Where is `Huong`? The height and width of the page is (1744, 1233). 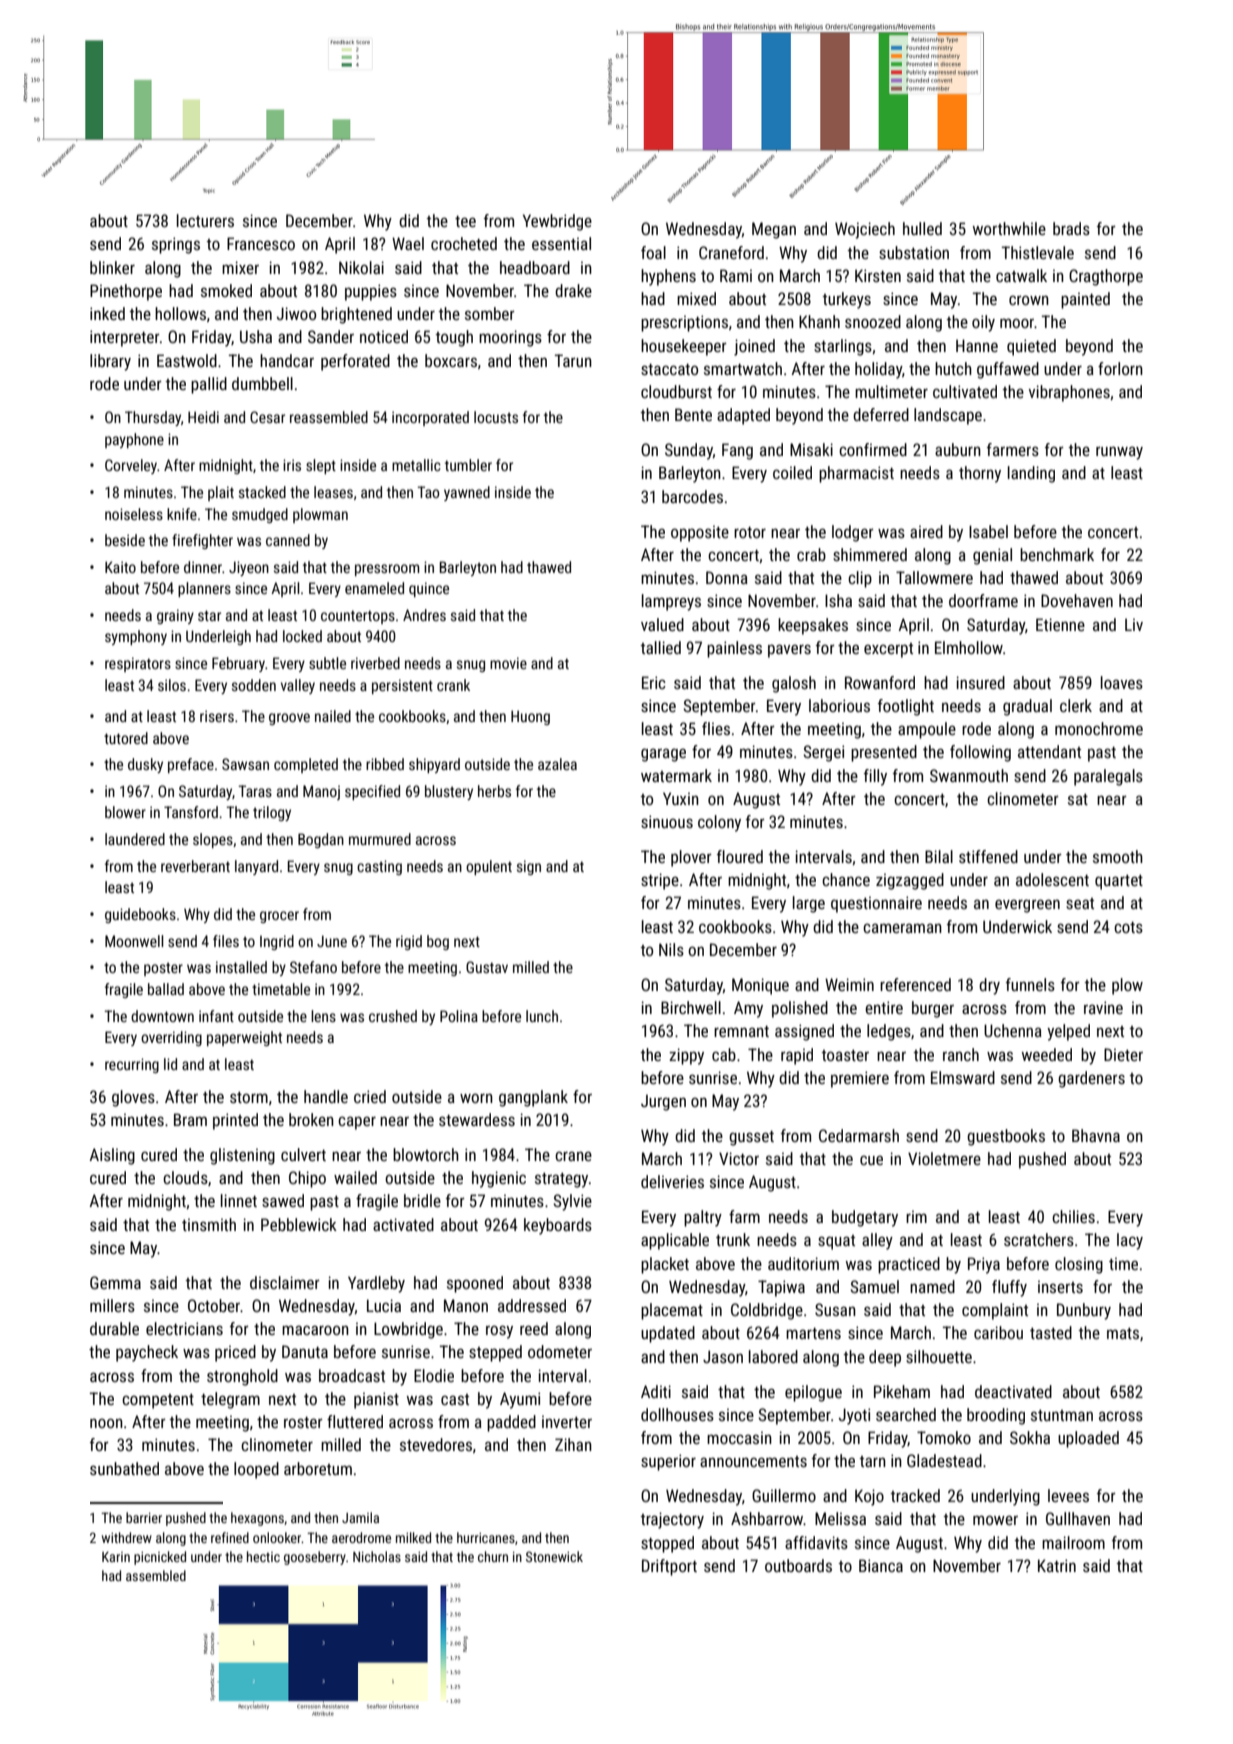 Huong is located at coordinates (530, 717).
